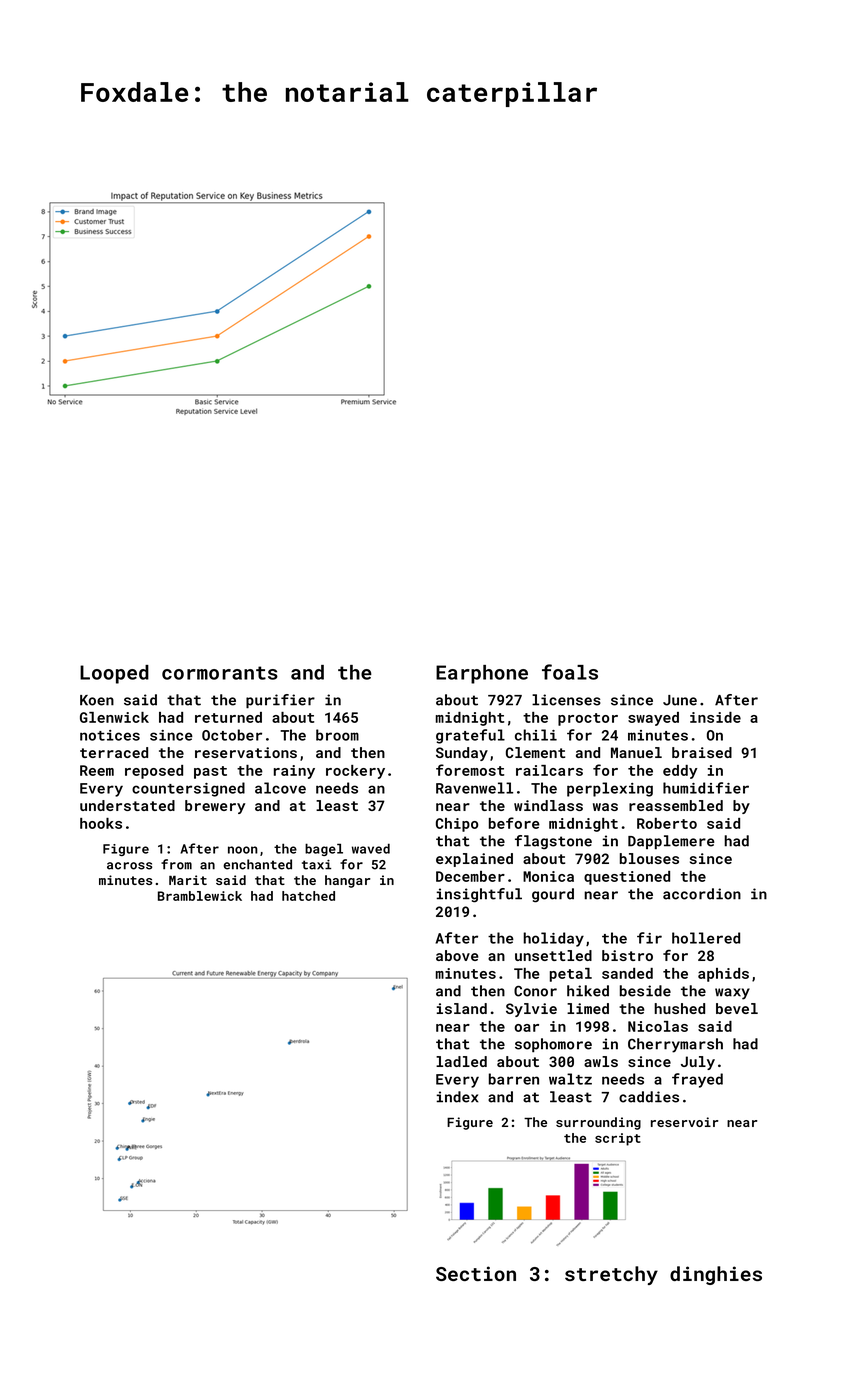 The image size is (849, 1400). What do you see at coordinates (706, 788) in the screenshot?
I see `humidifier` at bounding box center [706, 788].
